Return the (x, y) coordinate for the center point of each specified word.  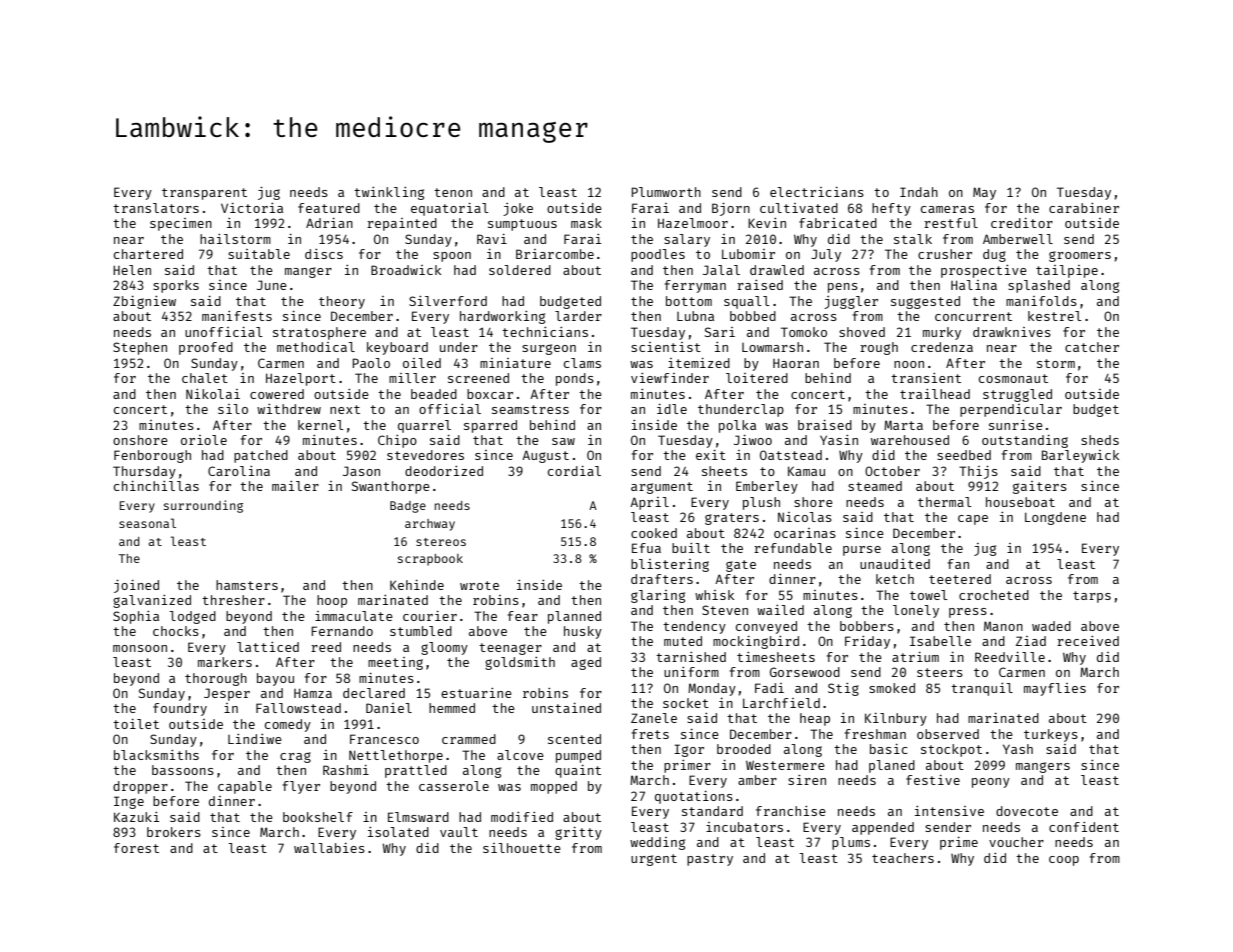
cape (973, 520)
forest (136, 848)
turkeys (1051, 735)
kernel (321, 425)
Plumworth (666, 192)
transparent (204, 194)
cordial (574, 471)
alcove (520, 755)
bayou (275, 679)
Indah (919, 192)
